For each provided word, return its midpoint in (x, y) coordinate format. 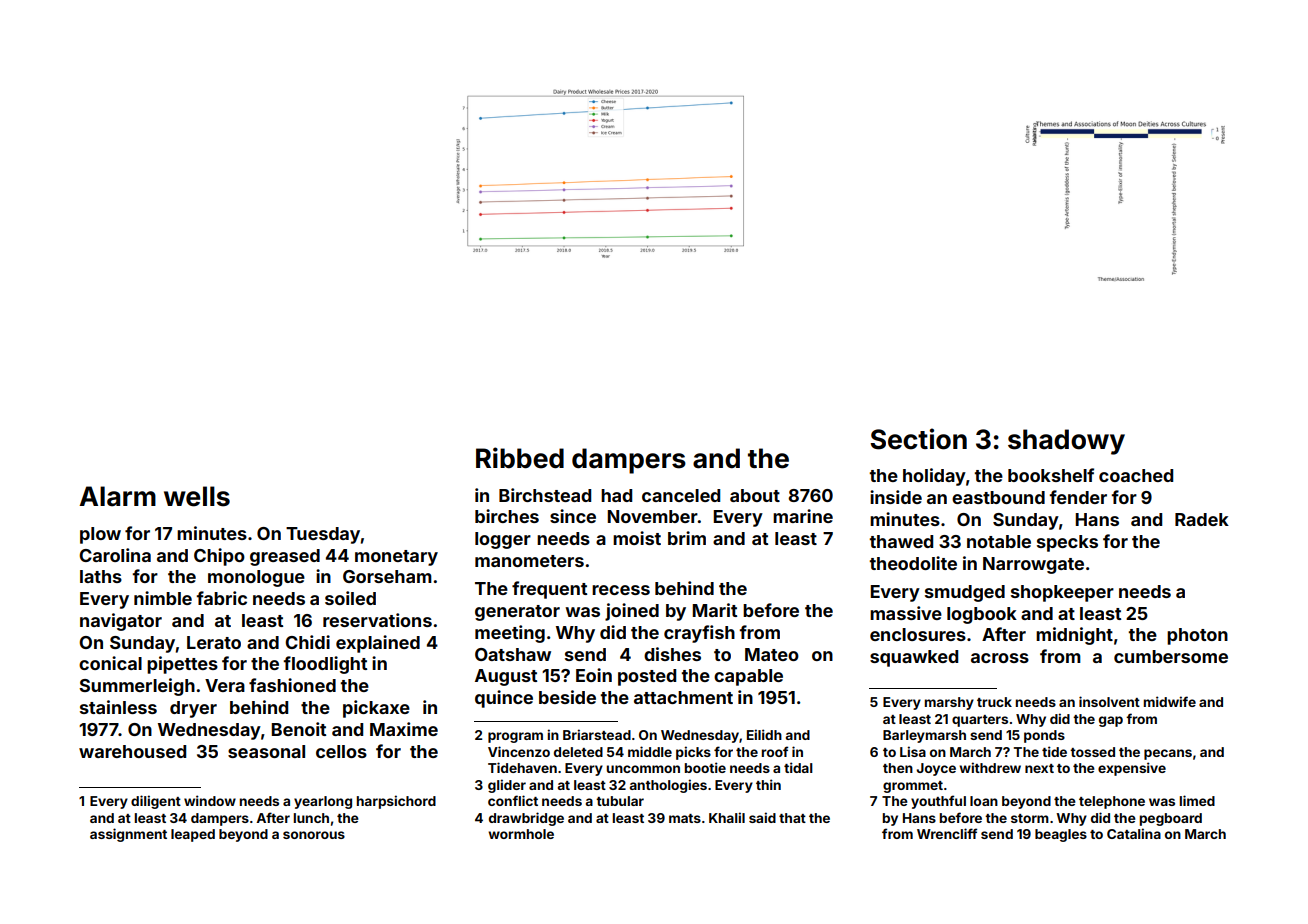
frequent (549, 590)
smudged (965, 593)
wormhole (521, 834)
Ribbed (520, 458)
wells (197, 496)
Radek (1202, 519)
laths (101, 576)
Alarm (117, 496)
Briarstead (597, 734)
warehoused (132, 751)
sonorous (314, 835)
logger (503, 540)
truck (994, 702)
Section (918, 439)
